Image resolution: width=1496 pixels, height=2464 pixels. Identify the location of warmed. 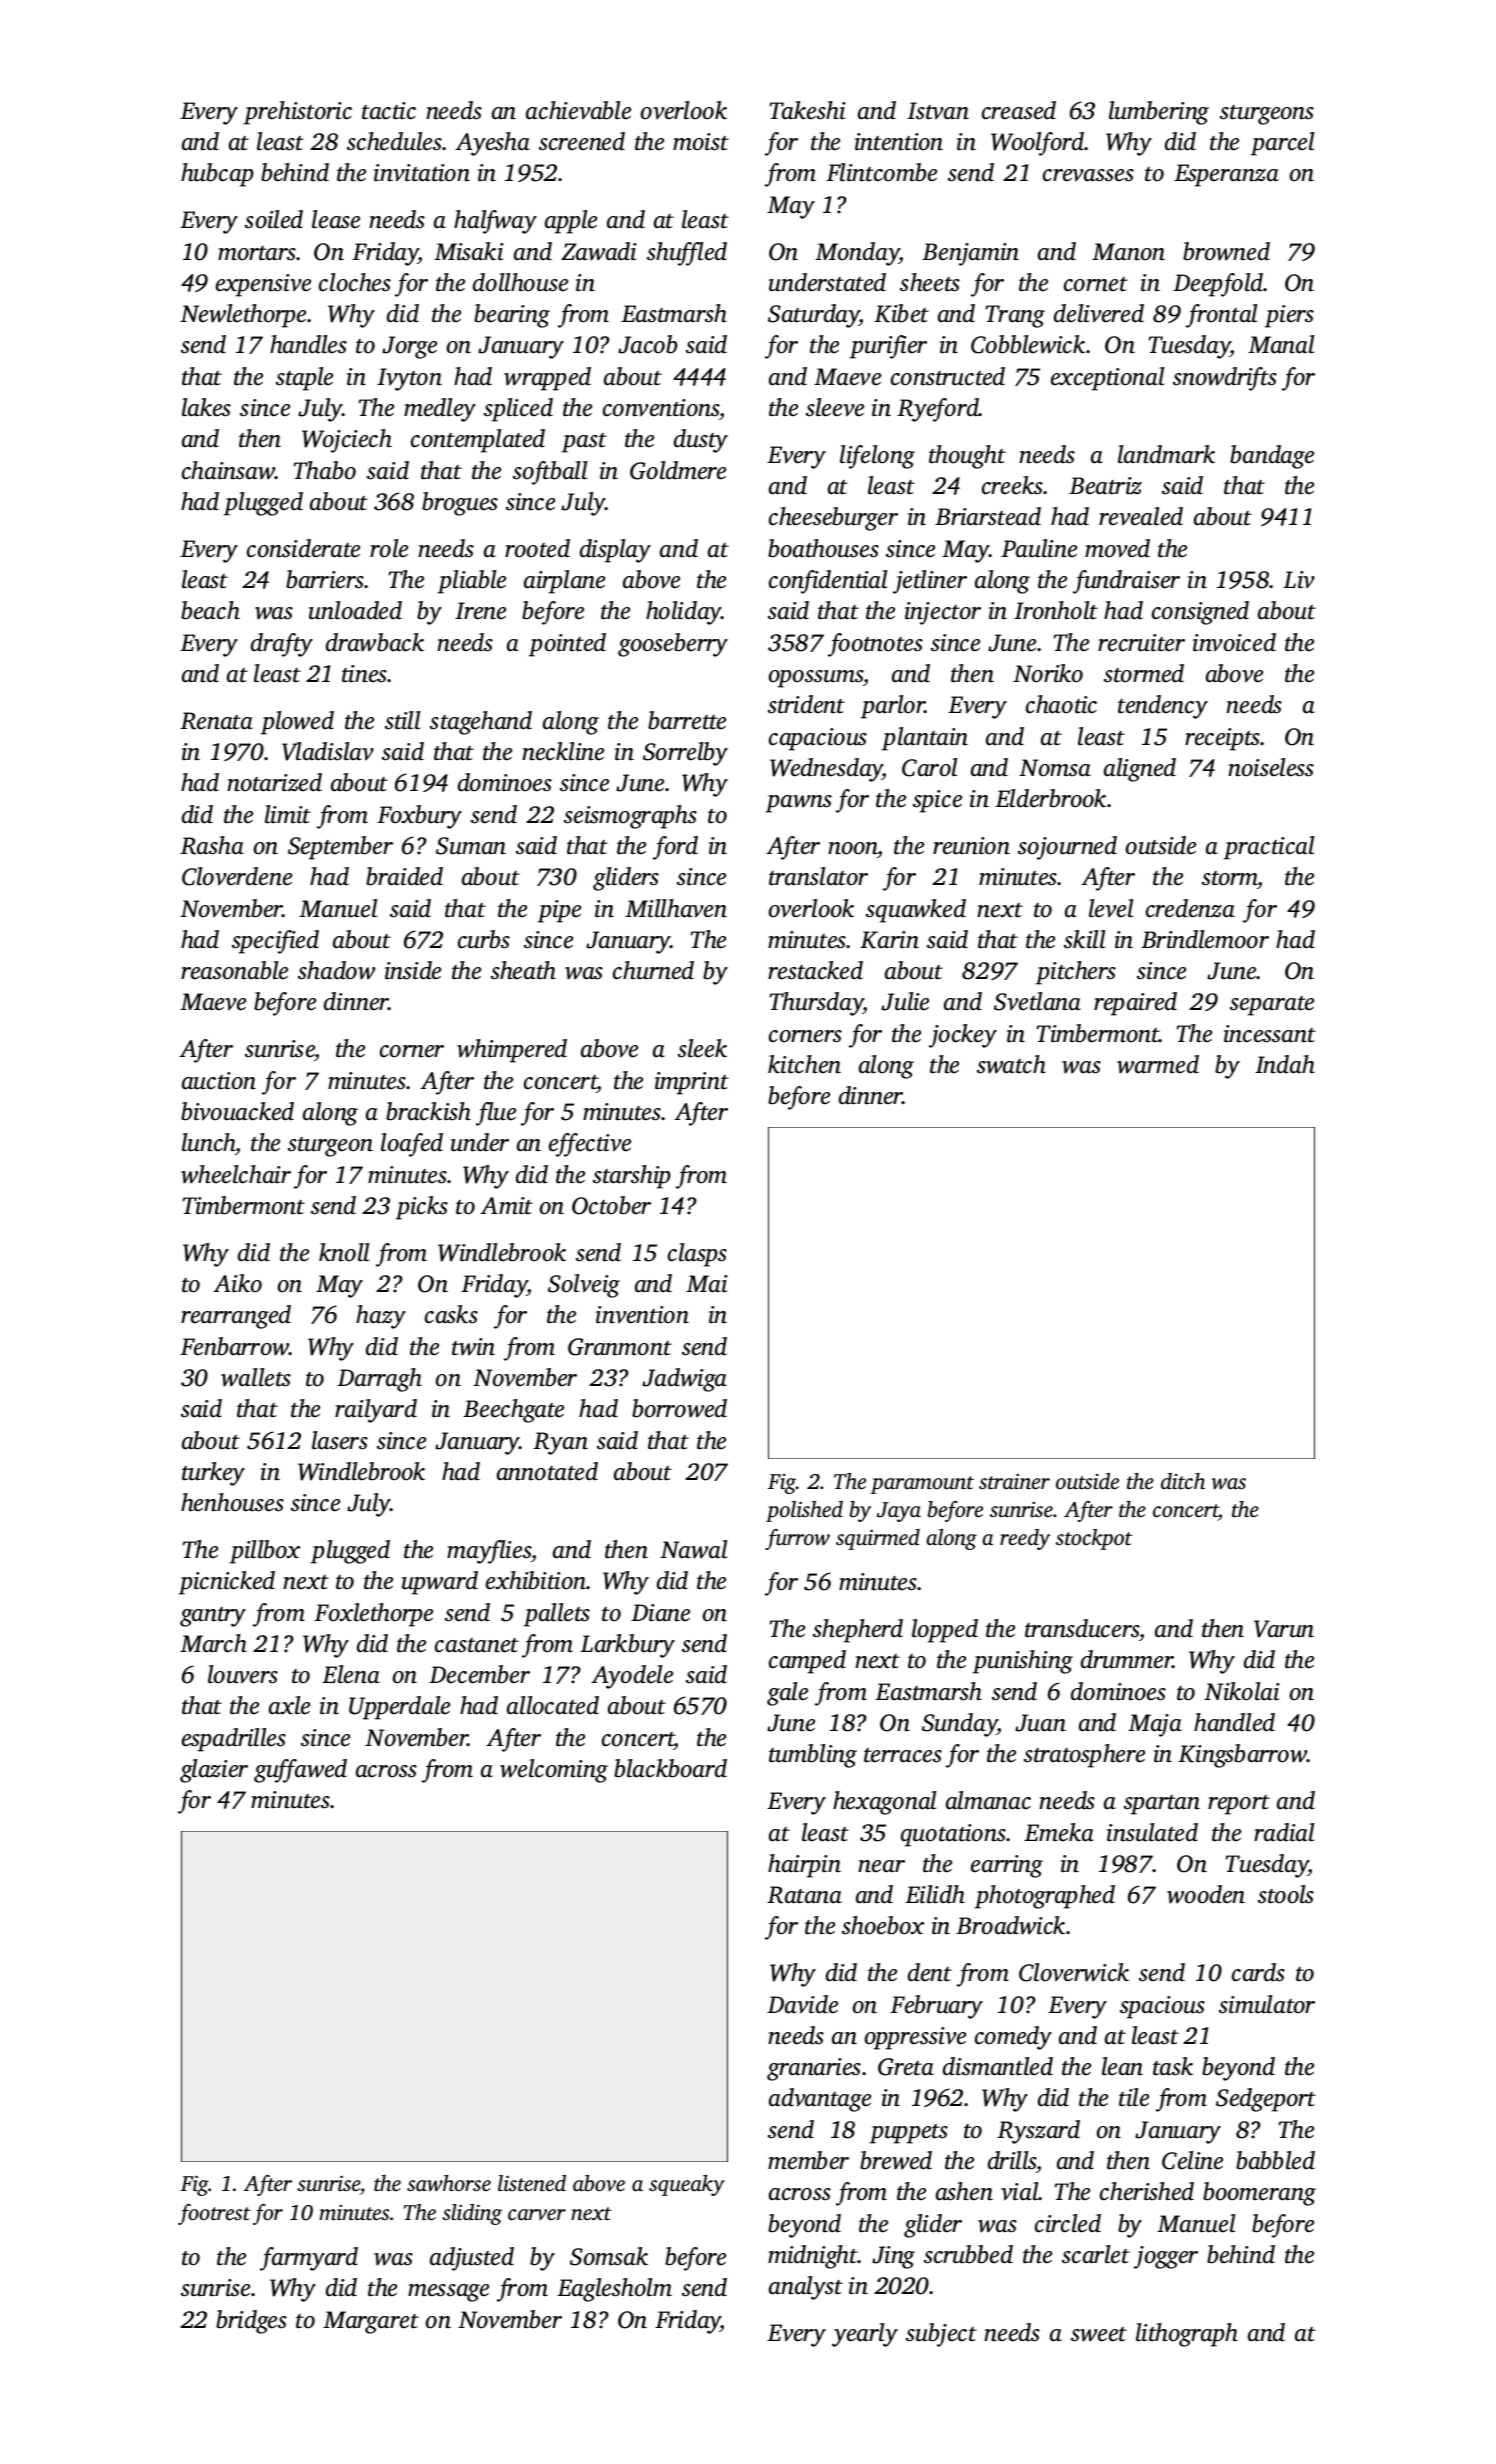
(1158, 1064).
